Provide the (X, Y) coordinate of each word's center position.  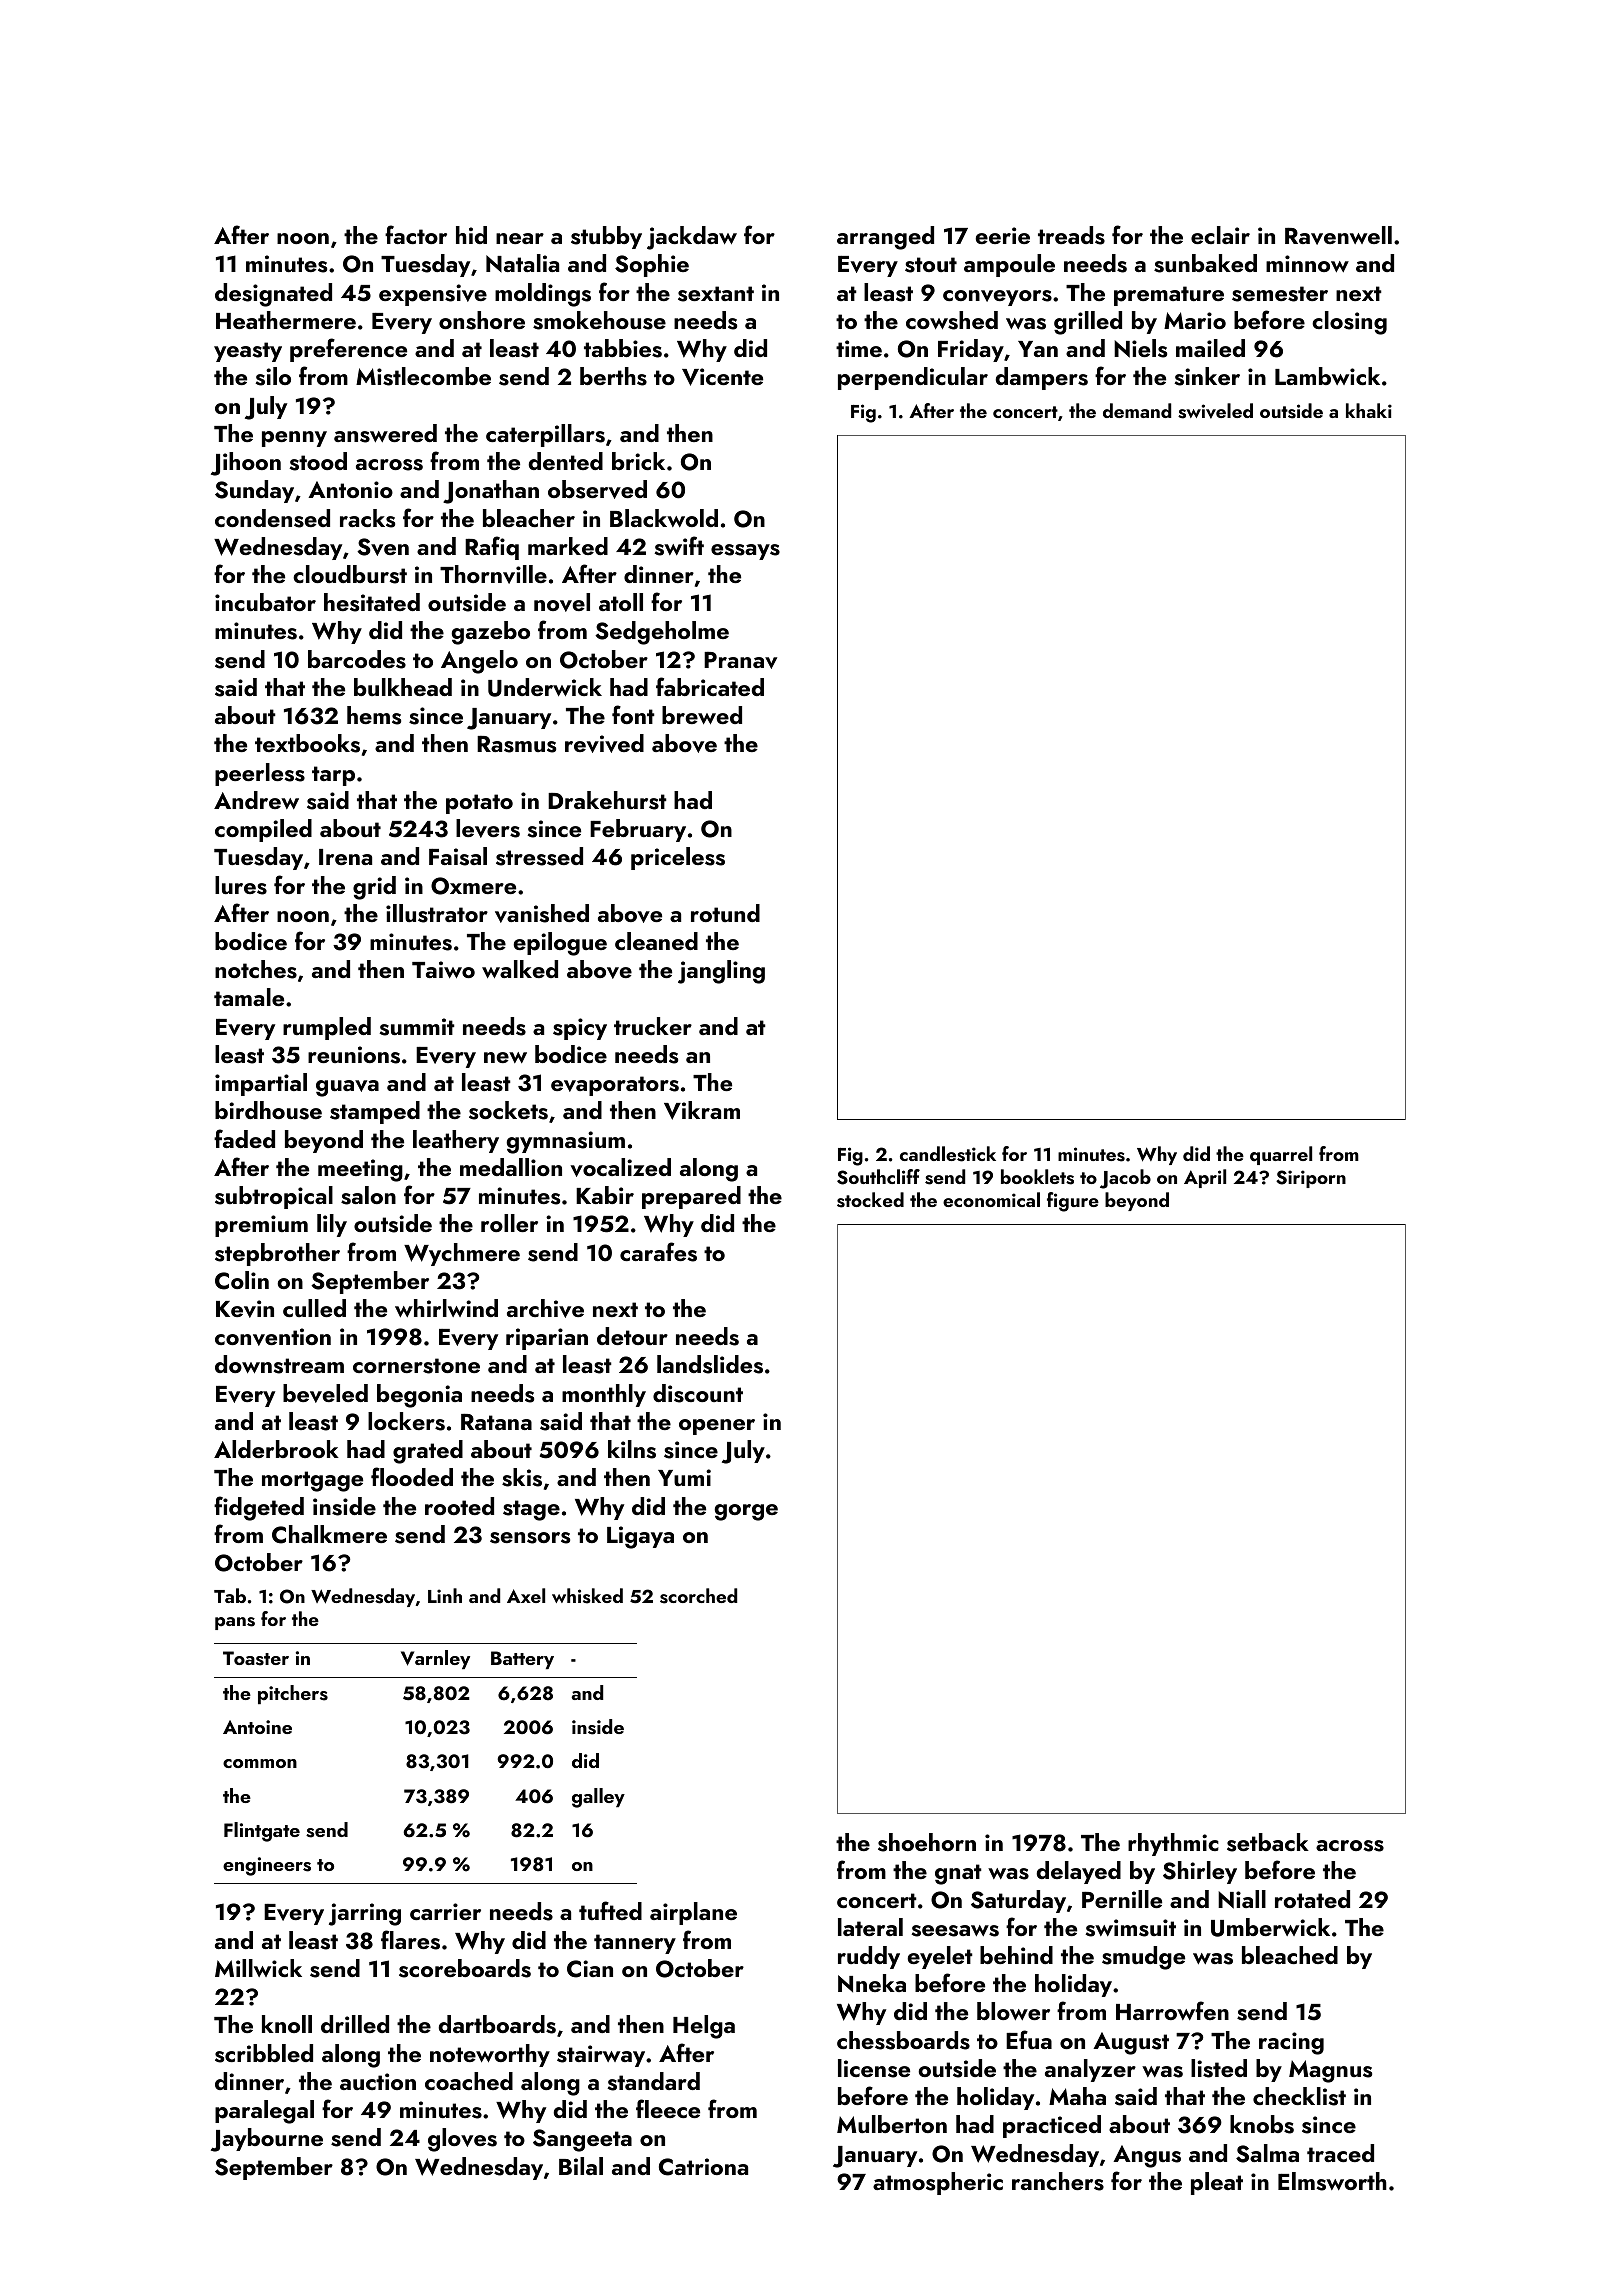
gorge (746, 1512)
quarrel (1281, 1155)
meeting (360, 1170)
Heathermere (286, 320)
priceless (678, 858)
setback (1268, 1842)
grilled (1088, 323)
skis (522, 1477)
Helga (704, 2027)
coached (469, 2081)
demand (1137, 410)
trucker (653, 1026)
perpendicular (913, 378)
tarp (333, 776)
